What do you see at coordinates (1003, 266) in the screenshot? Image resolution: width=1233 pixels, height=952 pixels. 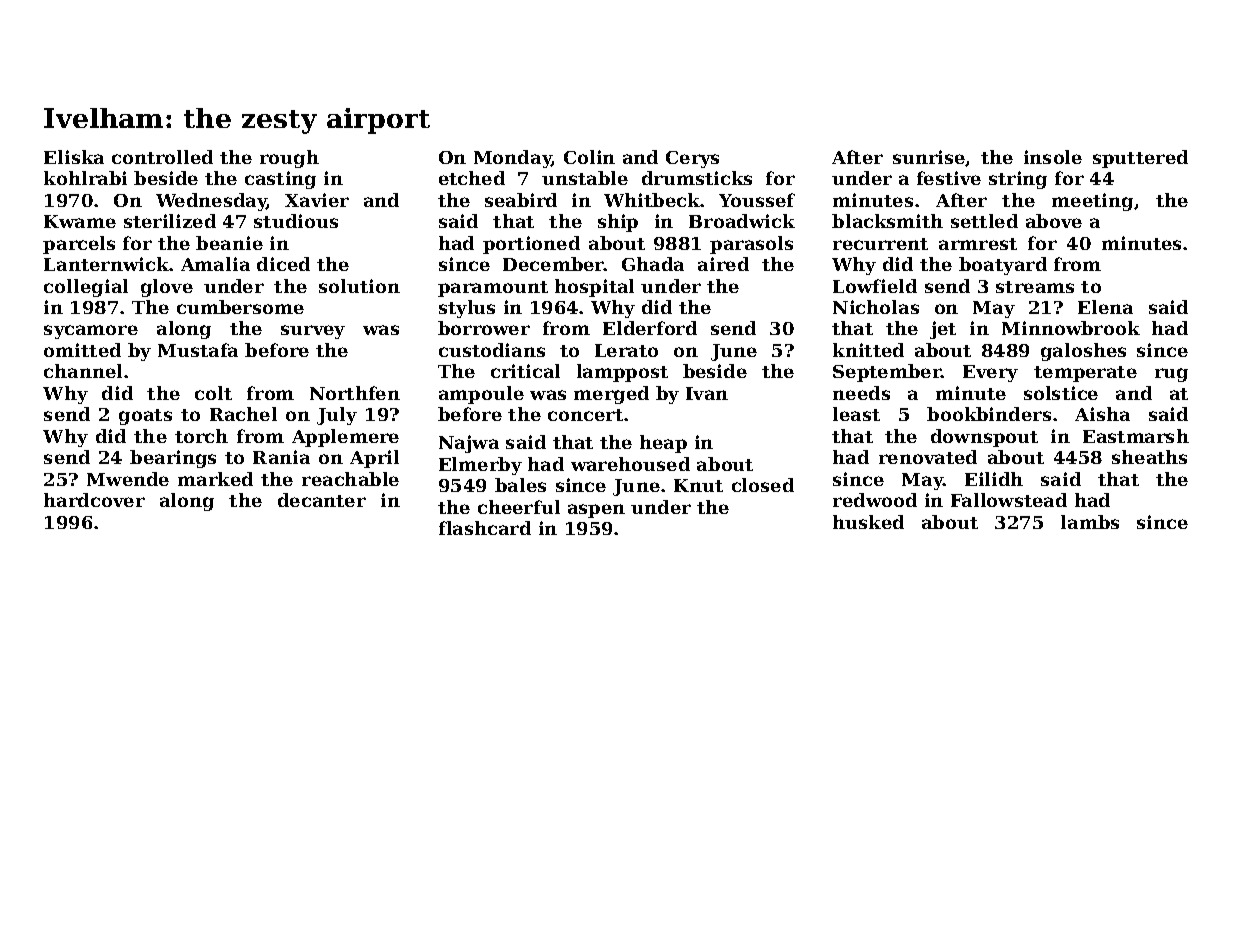 I see `boatyard` at bounding box center [1003, 266].
